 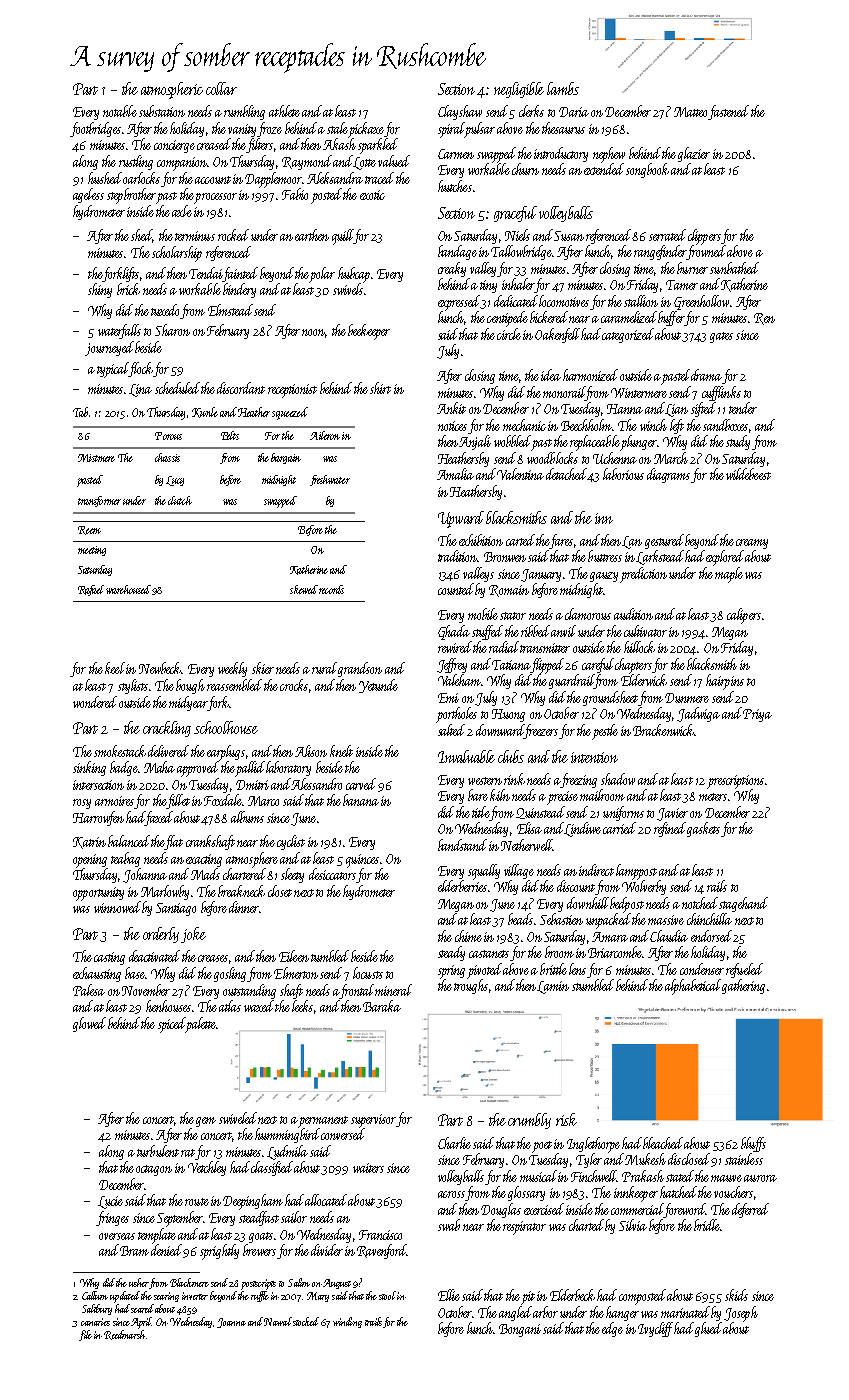 What do you see at coordinates (280, 891) in the page?
I see `closet` at bounding box center [280, 891].
